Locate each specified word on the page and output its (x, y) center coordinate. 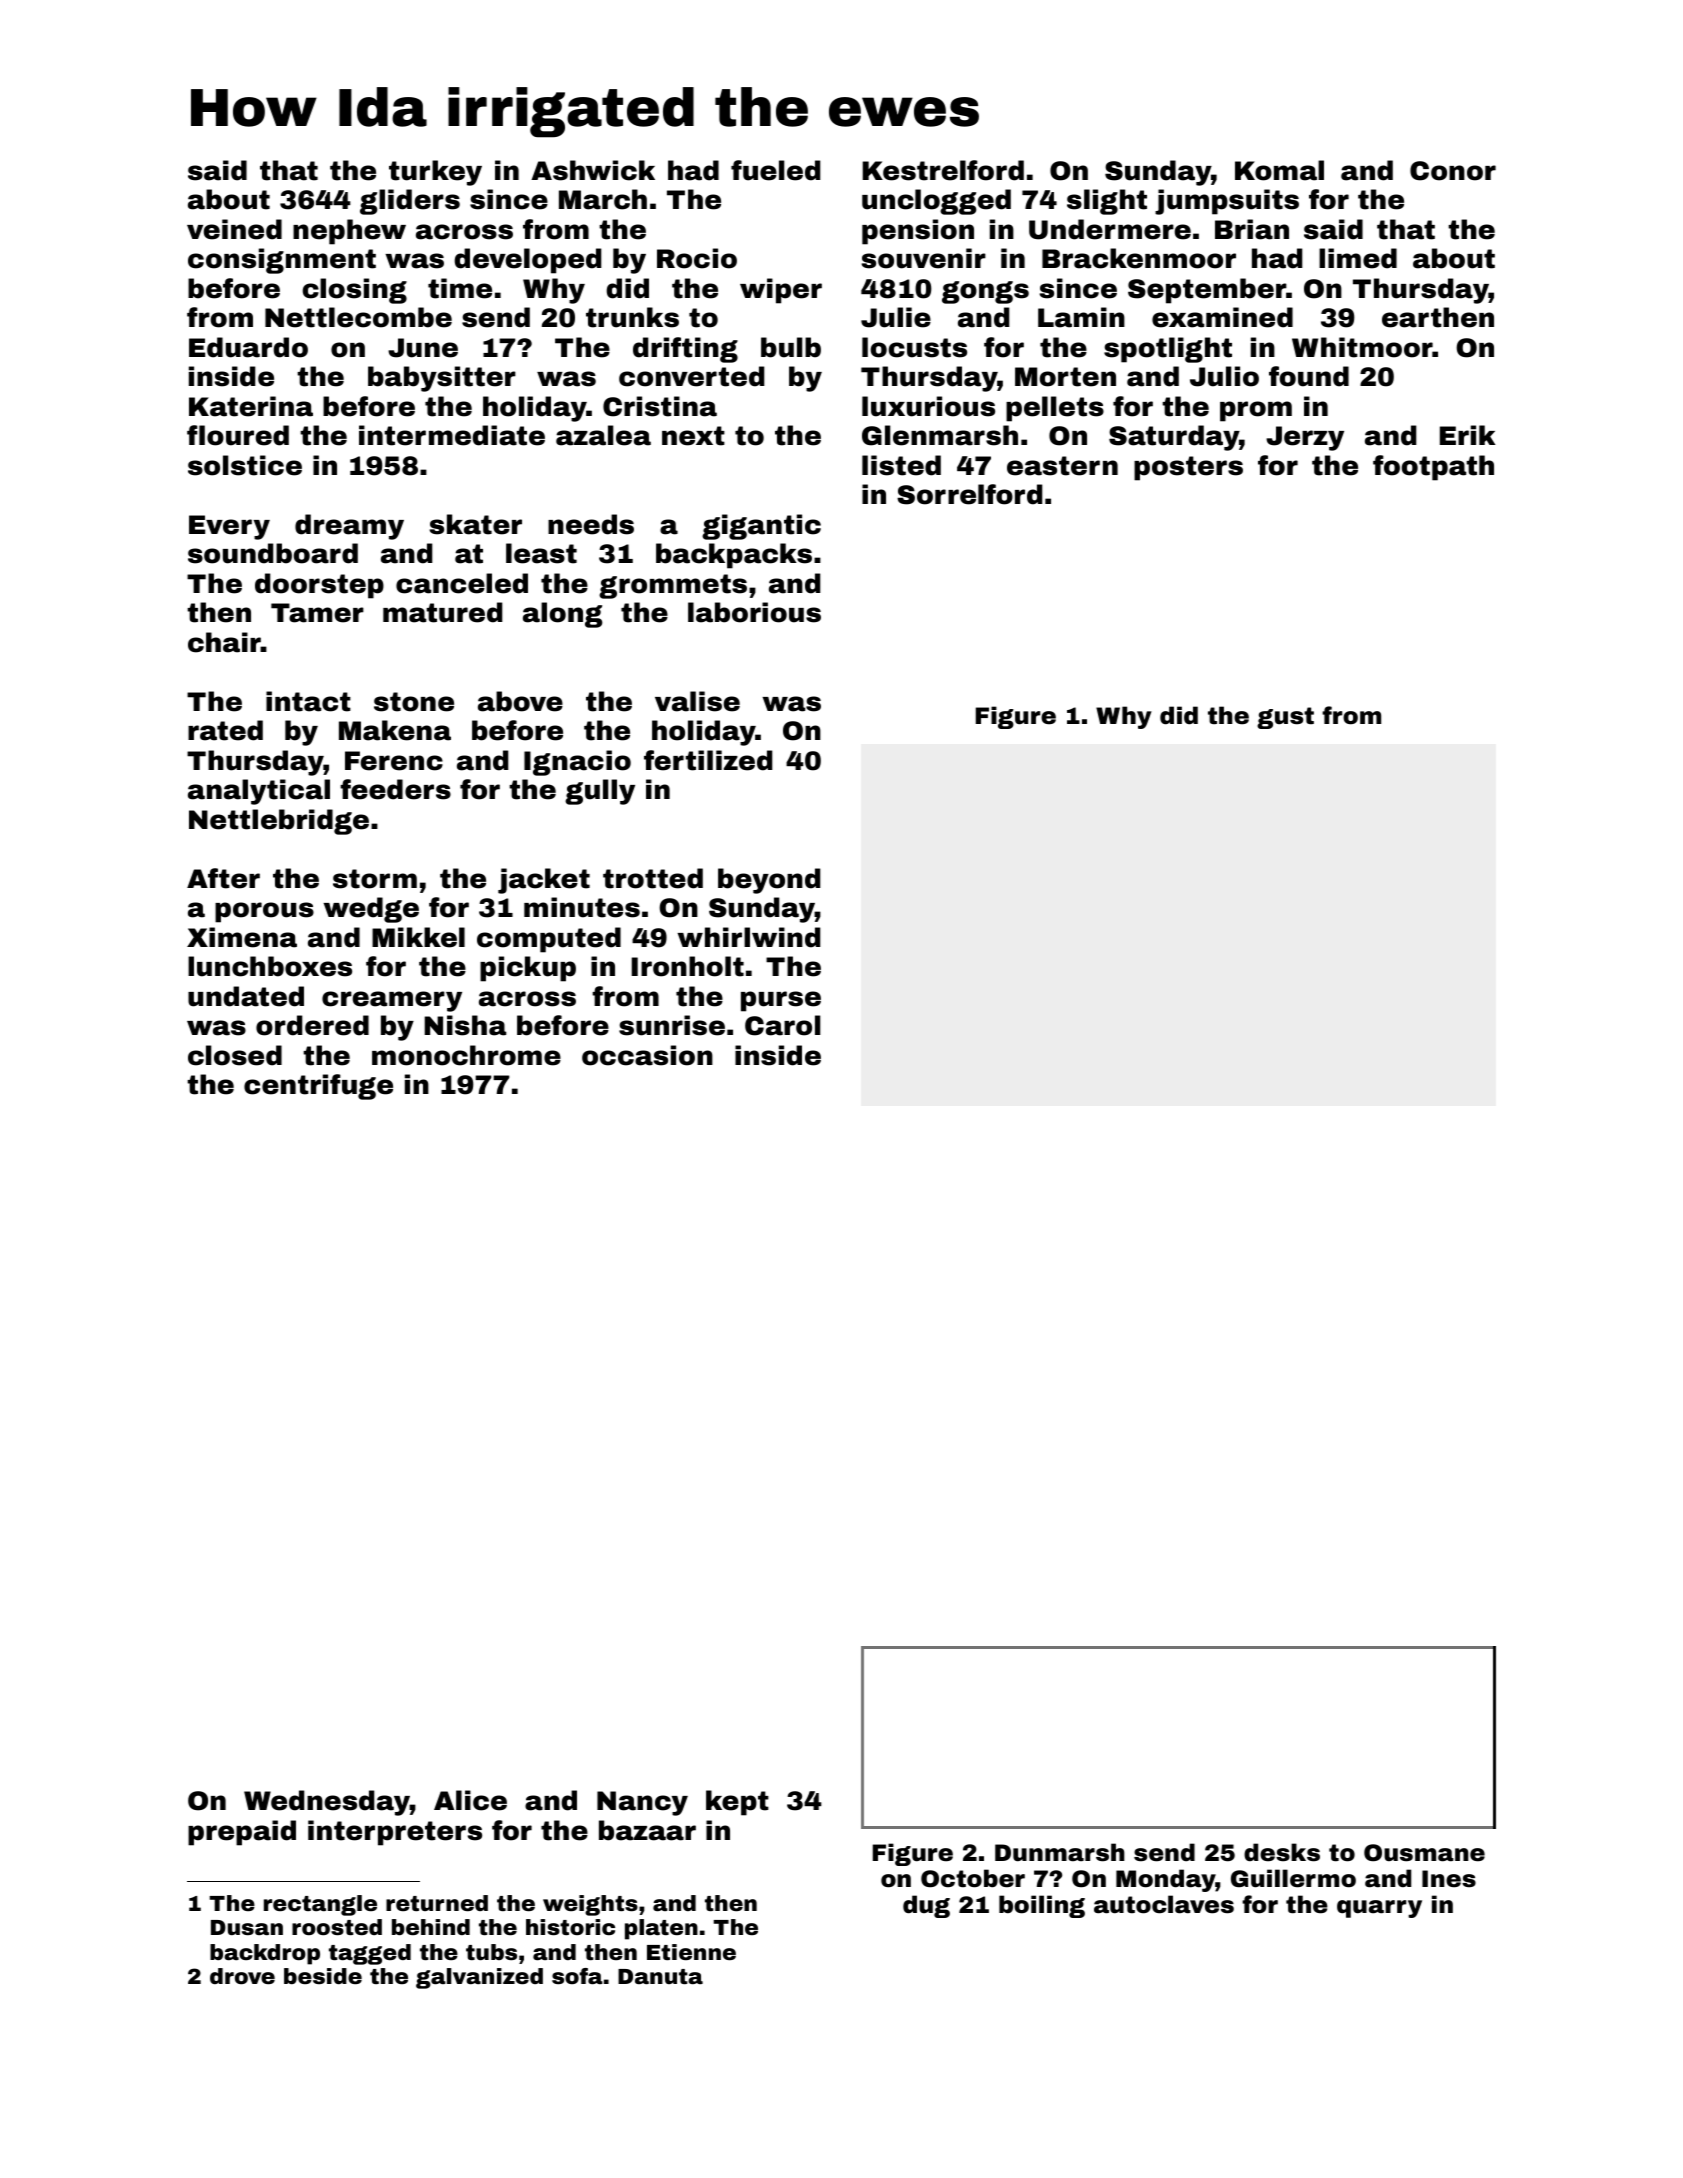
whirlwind (749, 937)
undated (246, 996)
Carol (783, 1025)
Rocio (697, 258)
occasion (647, 1055)
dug (926, 1906)
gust (1285, 718)
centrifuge (318, 1087)
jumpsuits (1227, 202)
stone (414, 702)
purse (781, 1001)
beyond (769, 881)
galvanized (479, 1978)
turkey (435, 173)
